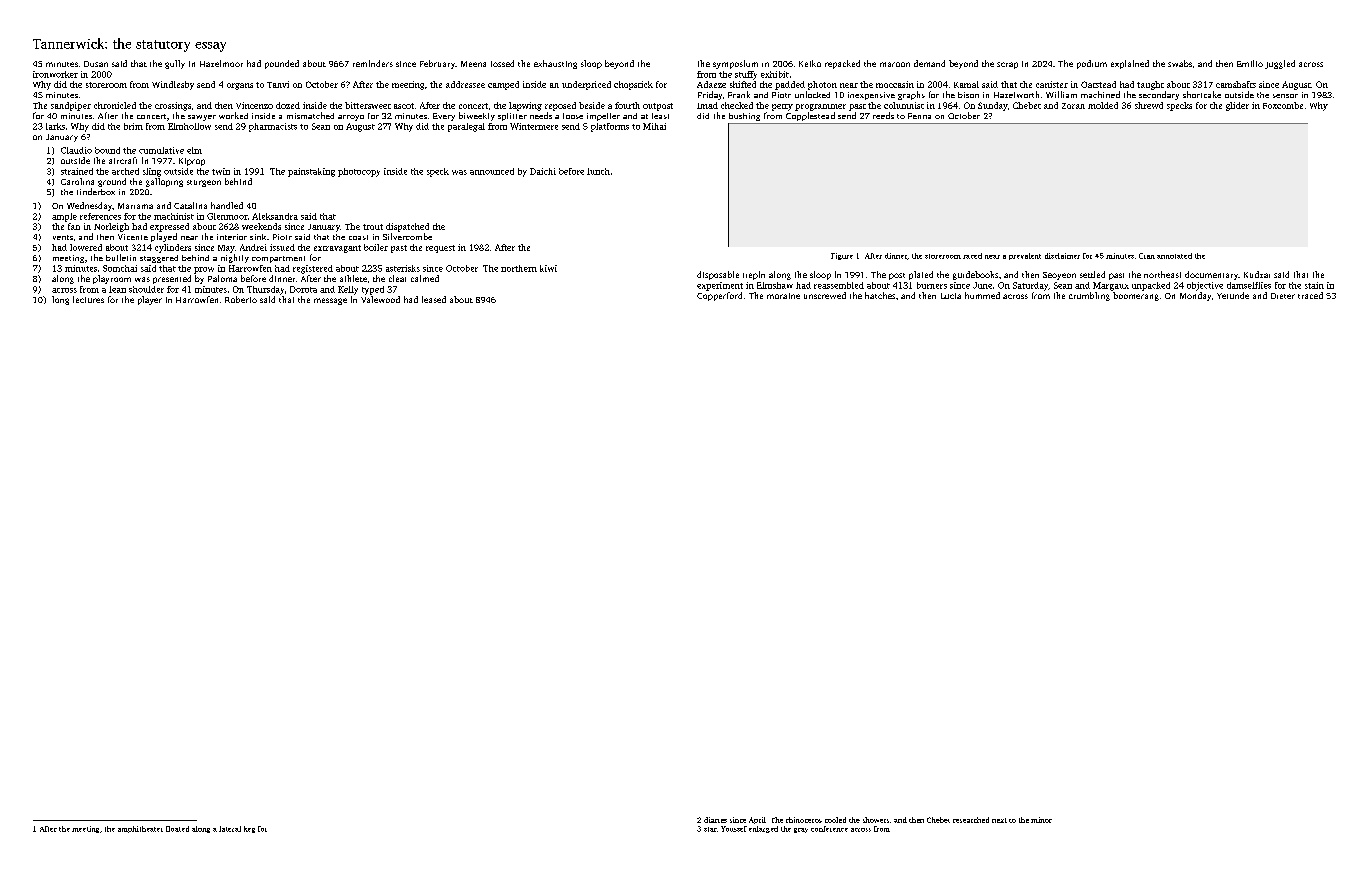 The width and height of the document is (1372, 887). Describe the element at coordinates (719, 296) in the document. I see `Copperford` at that location.
